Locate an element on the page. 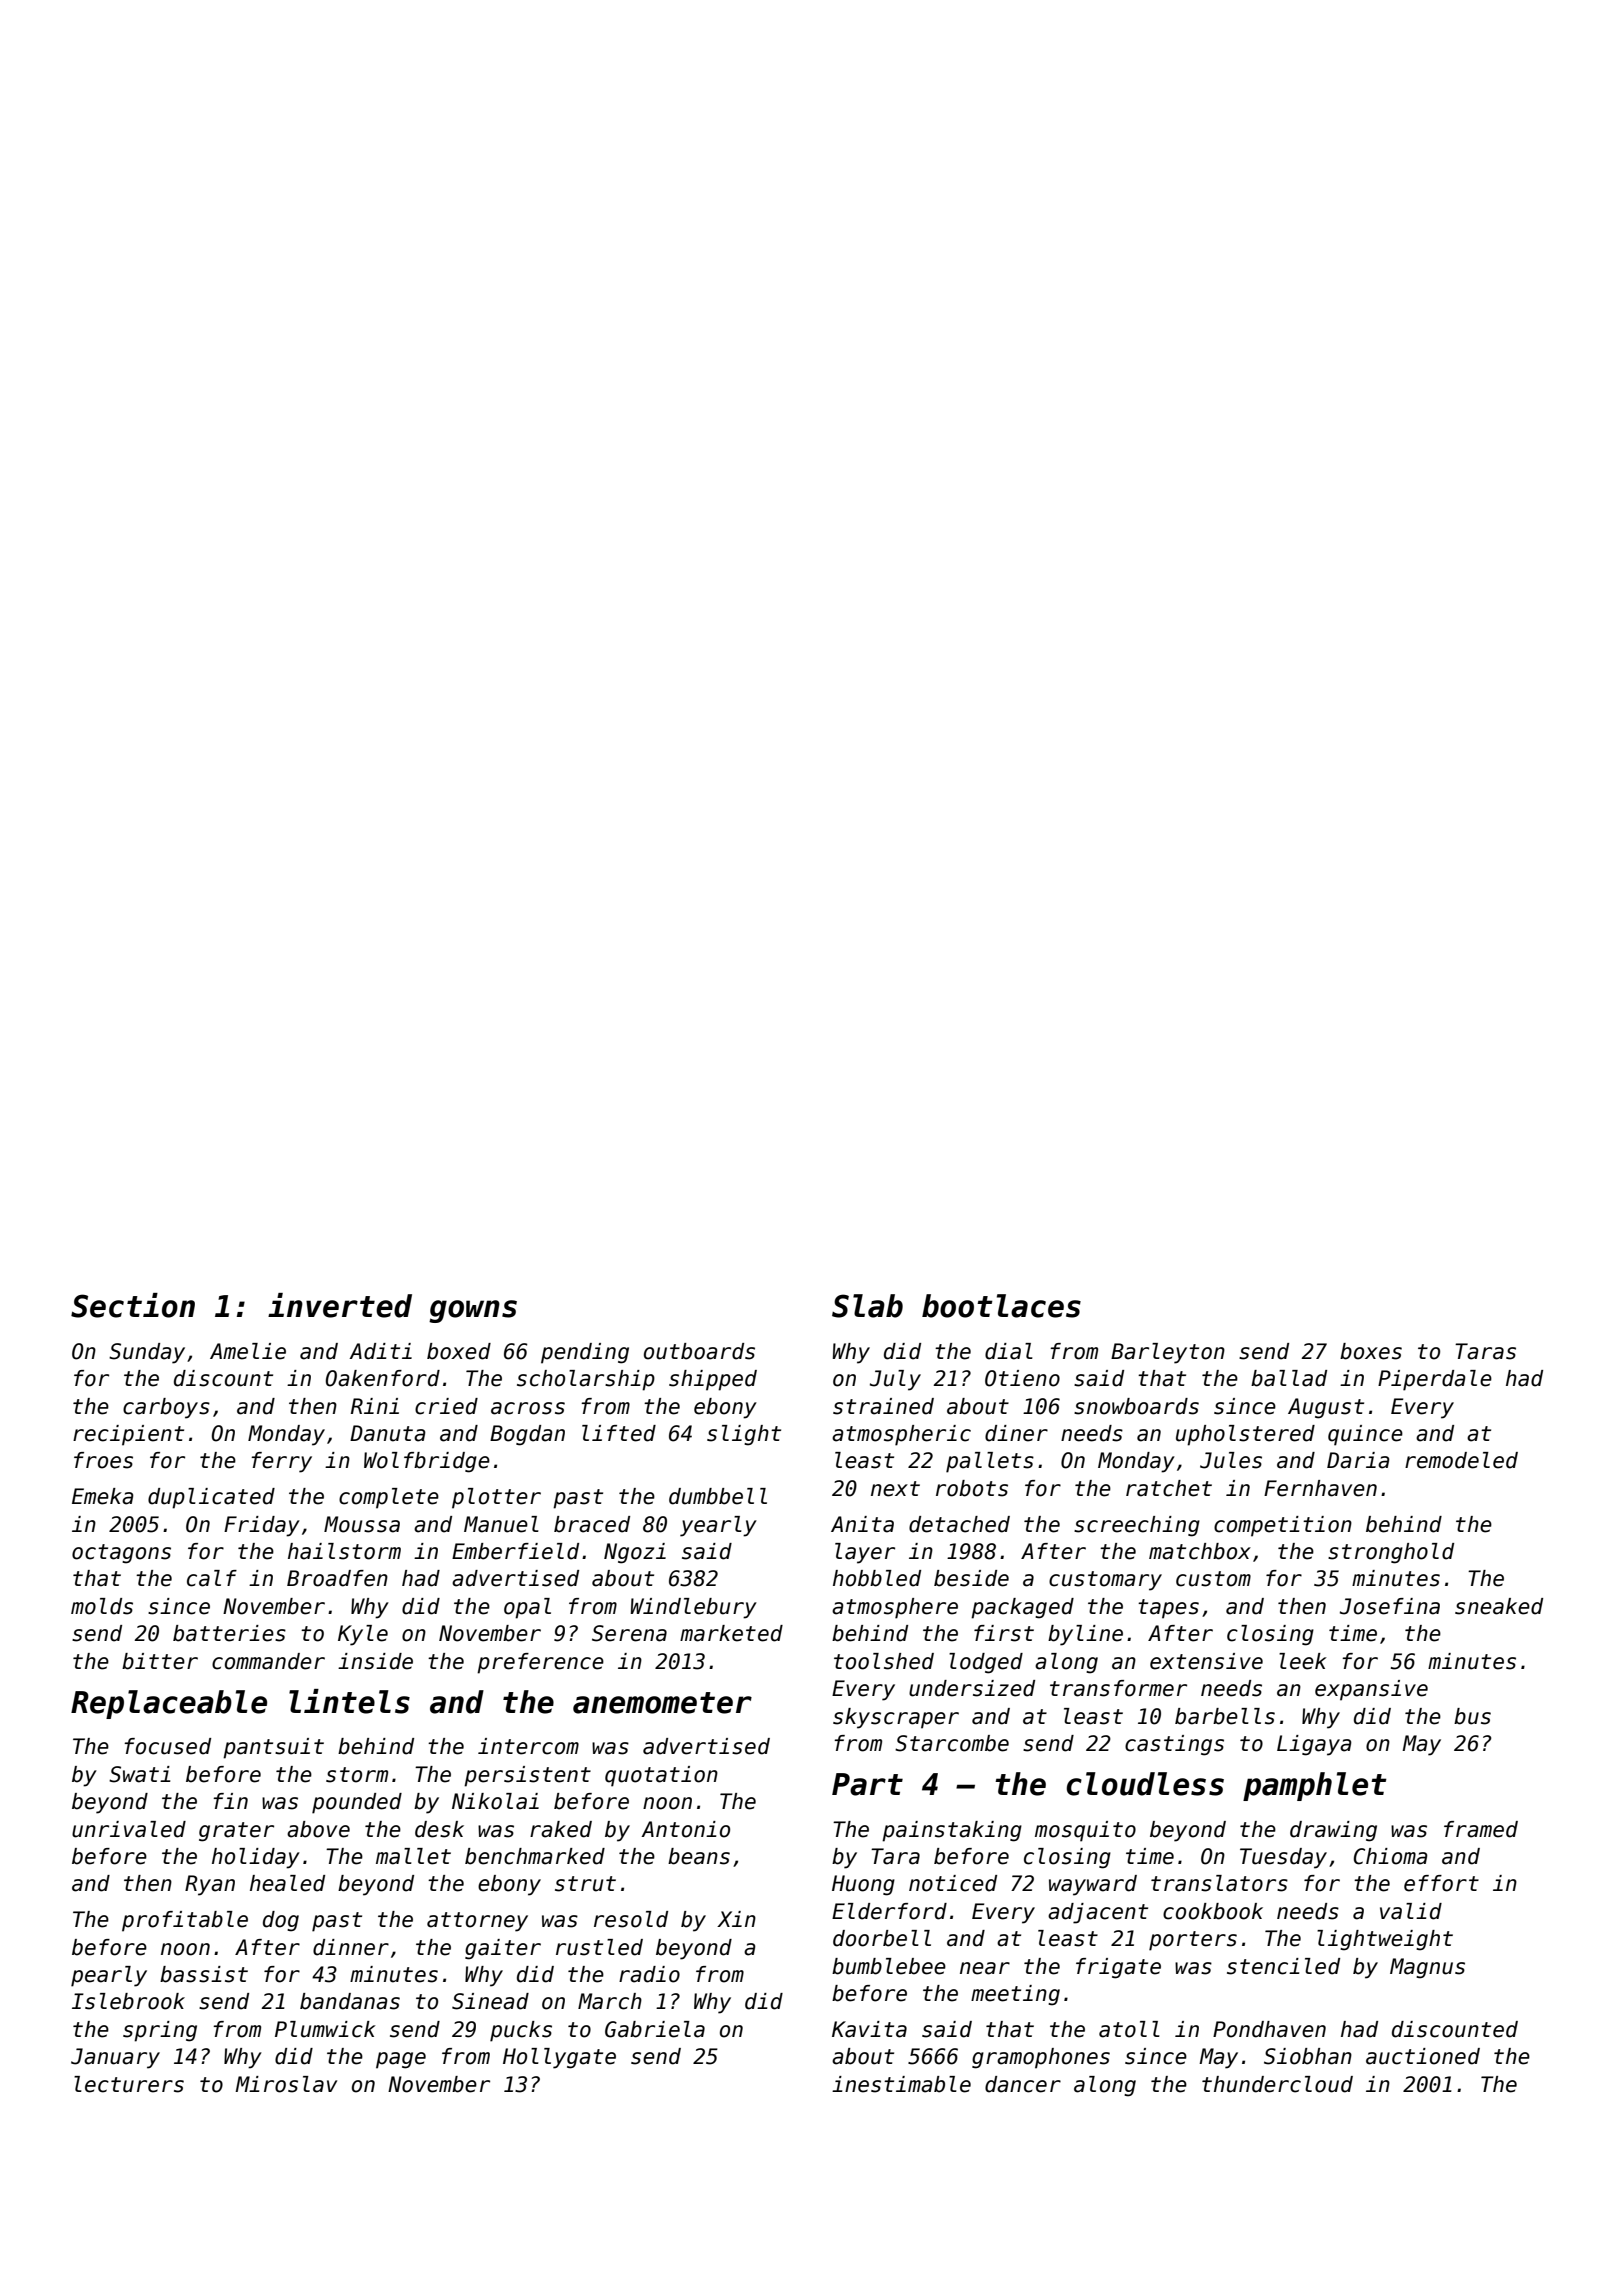  calf is located at coordinates (212, 1578).
